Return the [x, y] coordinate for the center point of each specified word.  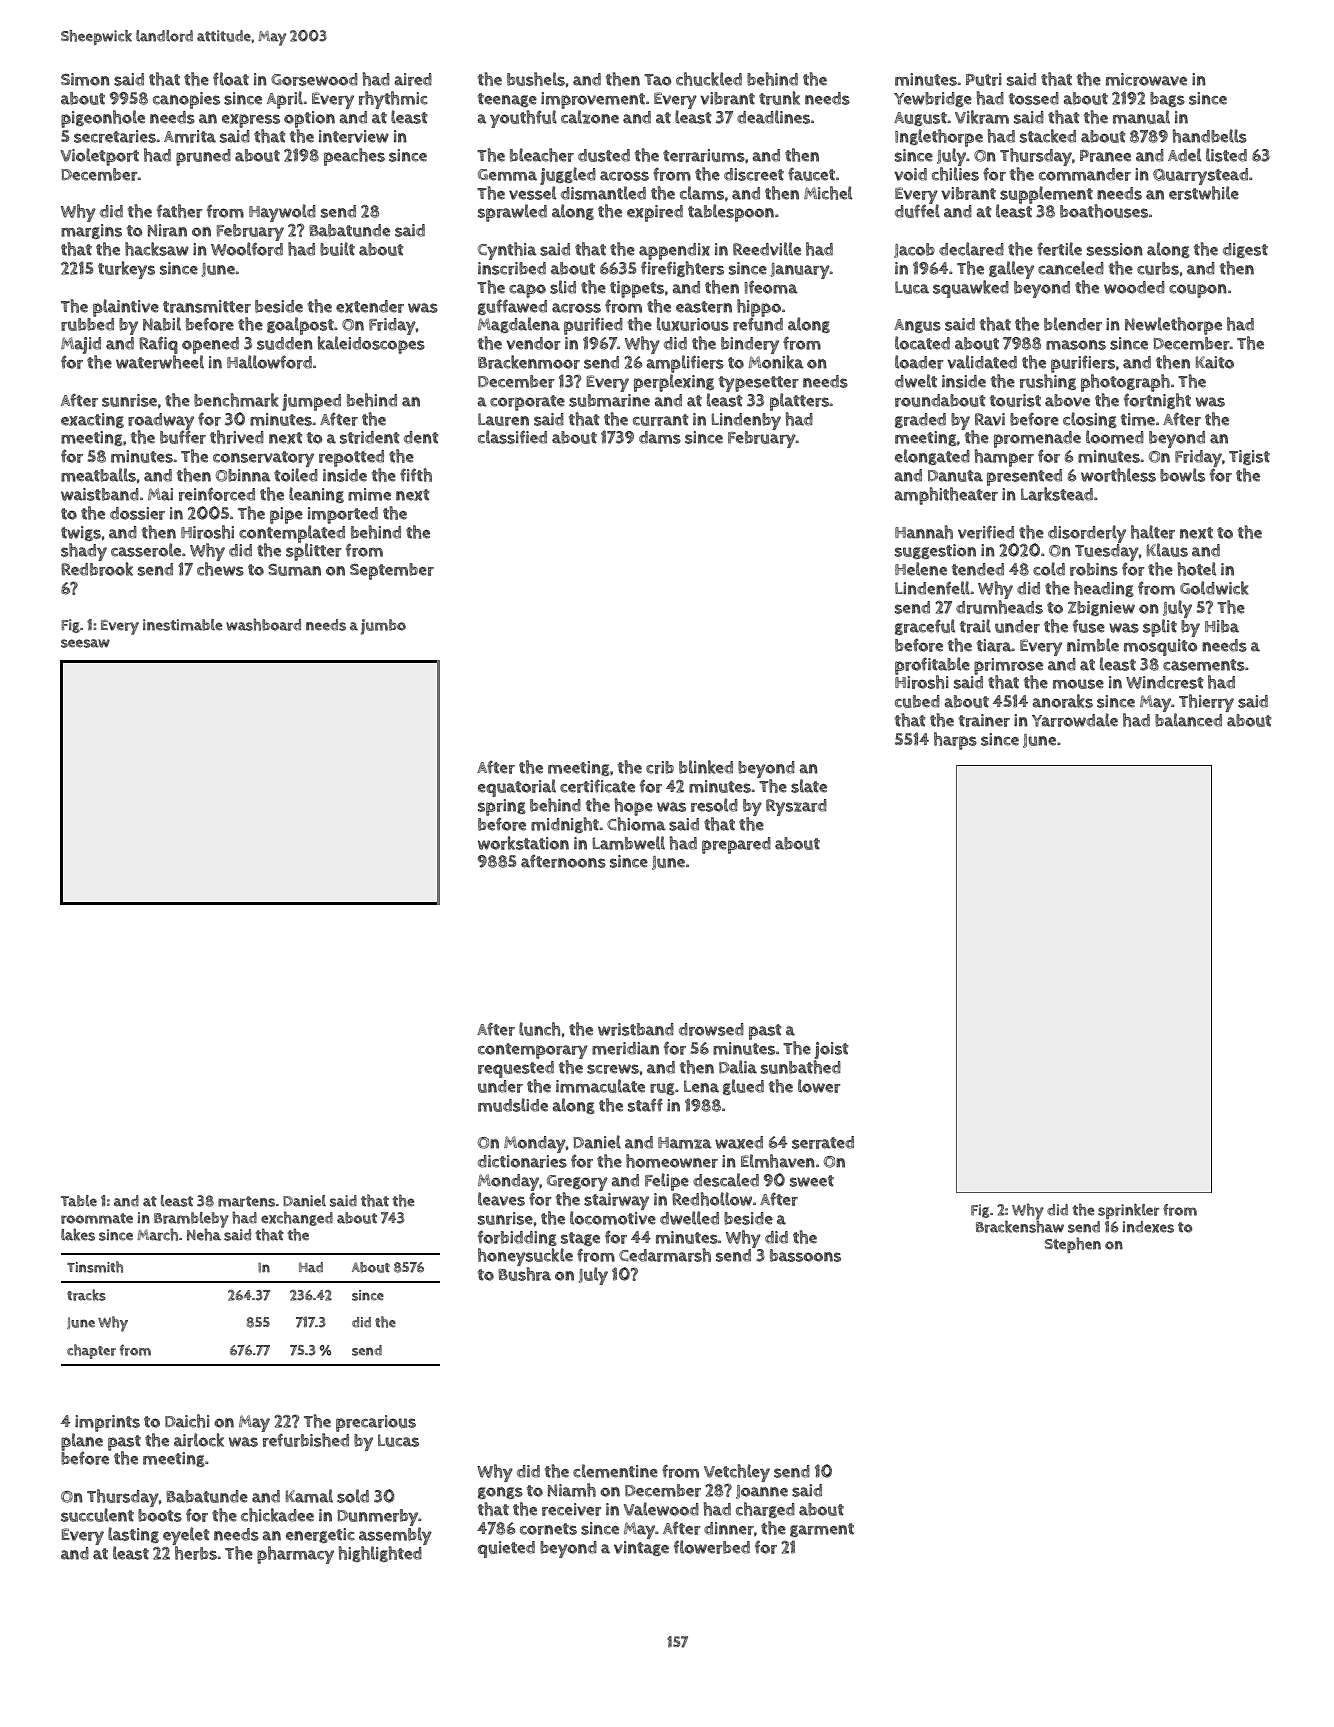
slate [809, 786]
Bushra [524, 1274]
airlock [199, 1440]
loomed [1115, 437]
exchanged [297, 1218]
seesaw [85, 643]
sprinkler [1128, 1211]
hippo [759, 308]
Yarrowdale [1075, 720]
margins [91, 231]
